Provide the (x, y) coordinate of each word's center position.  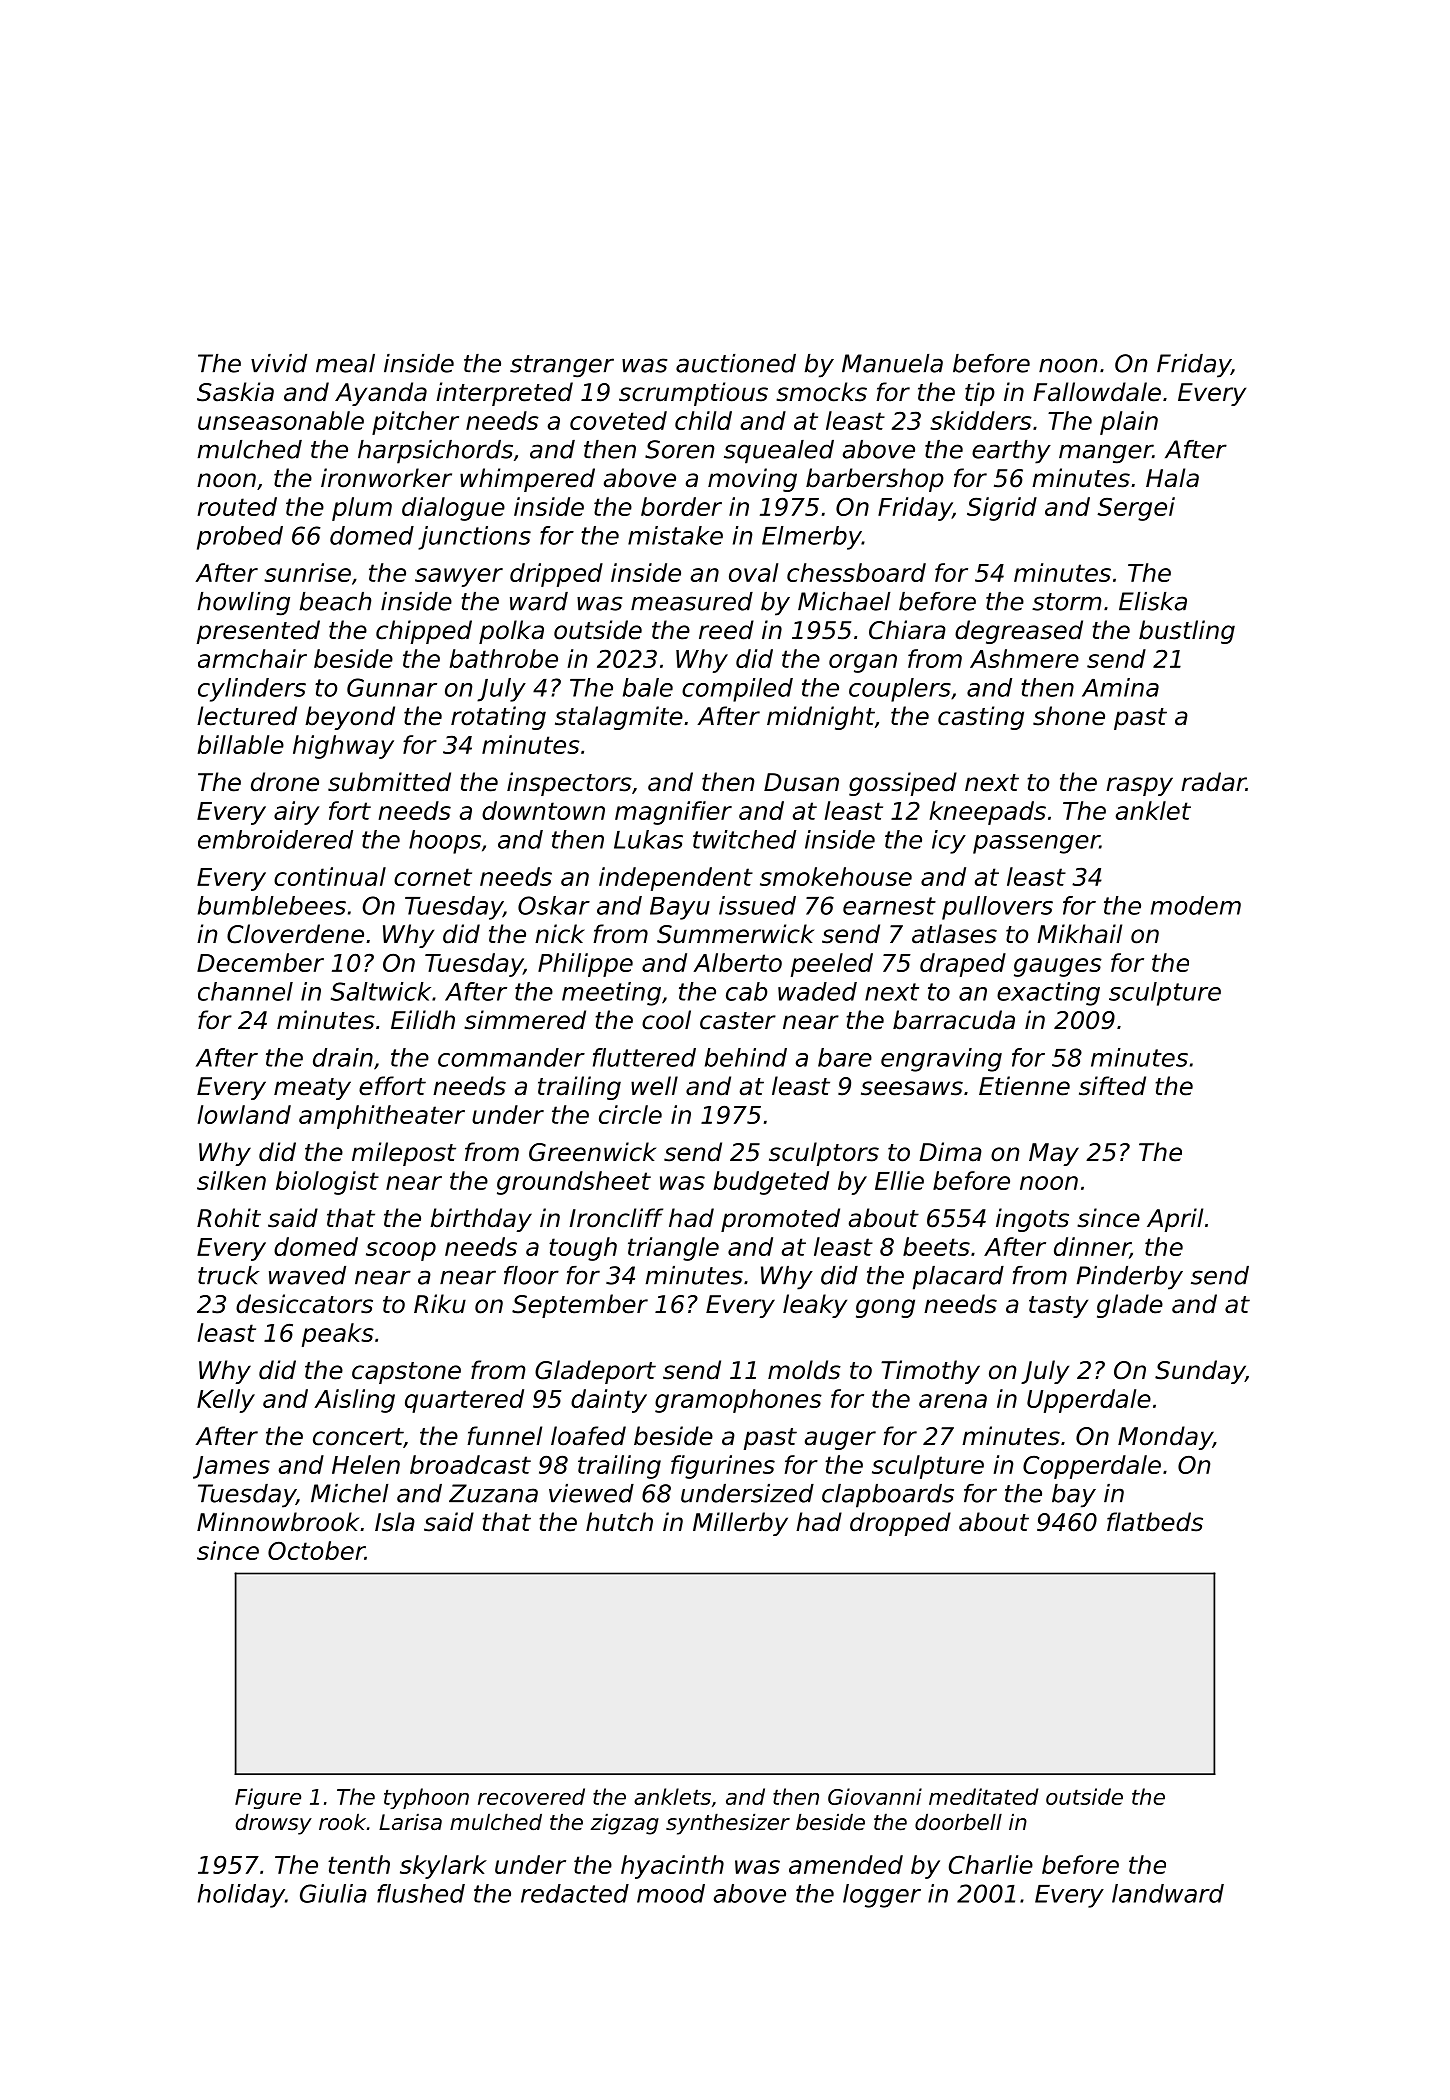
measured (692, 601)
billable (241, 744)
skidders (981, 420)
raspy (1139, 786)
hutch (619, 1522)
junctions (474, 538)
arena (953, 1401)
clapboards (888, 1496)
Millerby (740, 1524)
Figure (268, 1798)
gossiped (903, 784)
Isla (395, 1522)
